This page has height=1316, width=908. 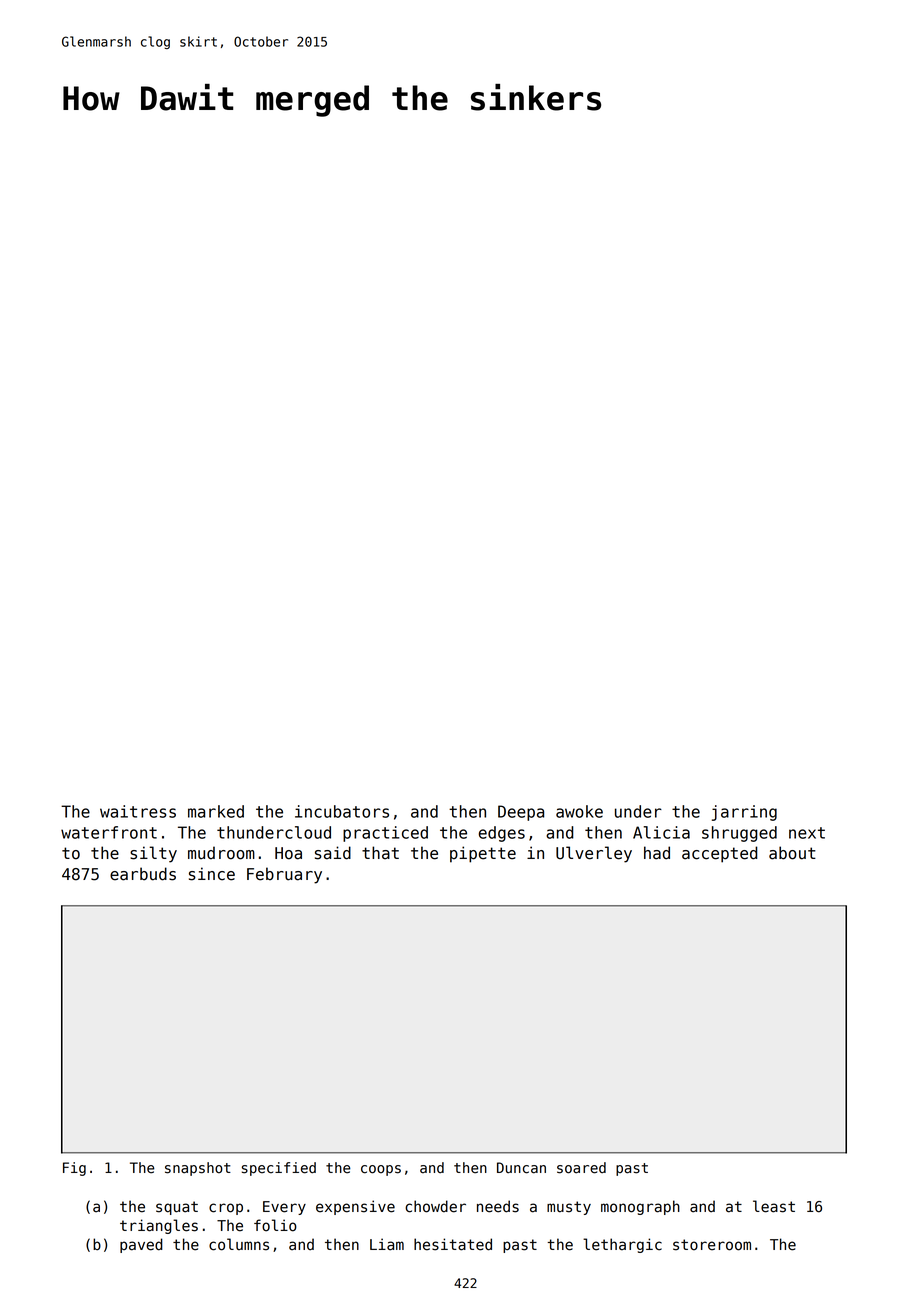 I want to click on Fig, so click(x=74, y=1169).
